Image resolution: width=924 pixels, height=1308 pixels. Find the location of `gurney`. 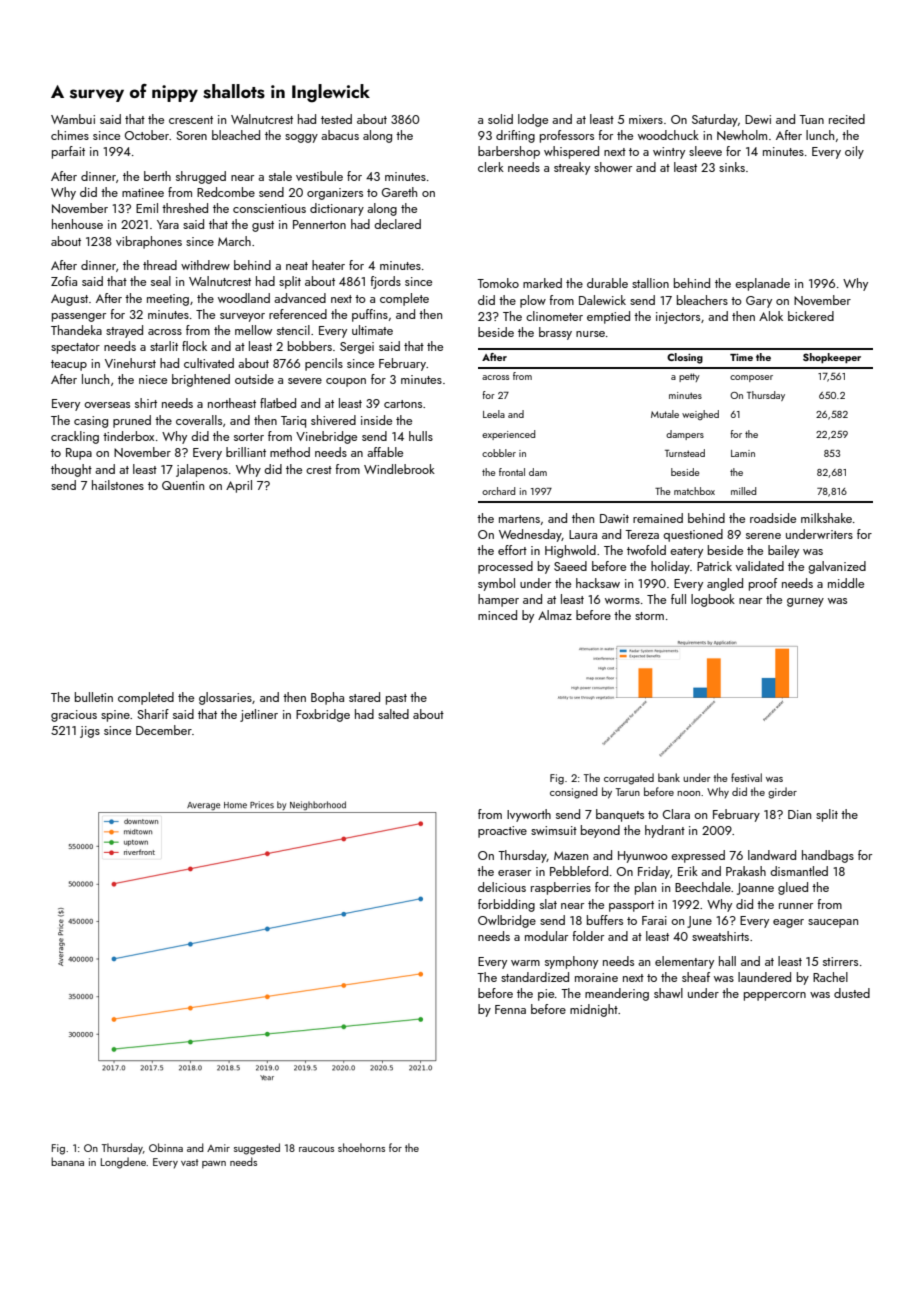

gurney is located at coordinates (805, 602).
